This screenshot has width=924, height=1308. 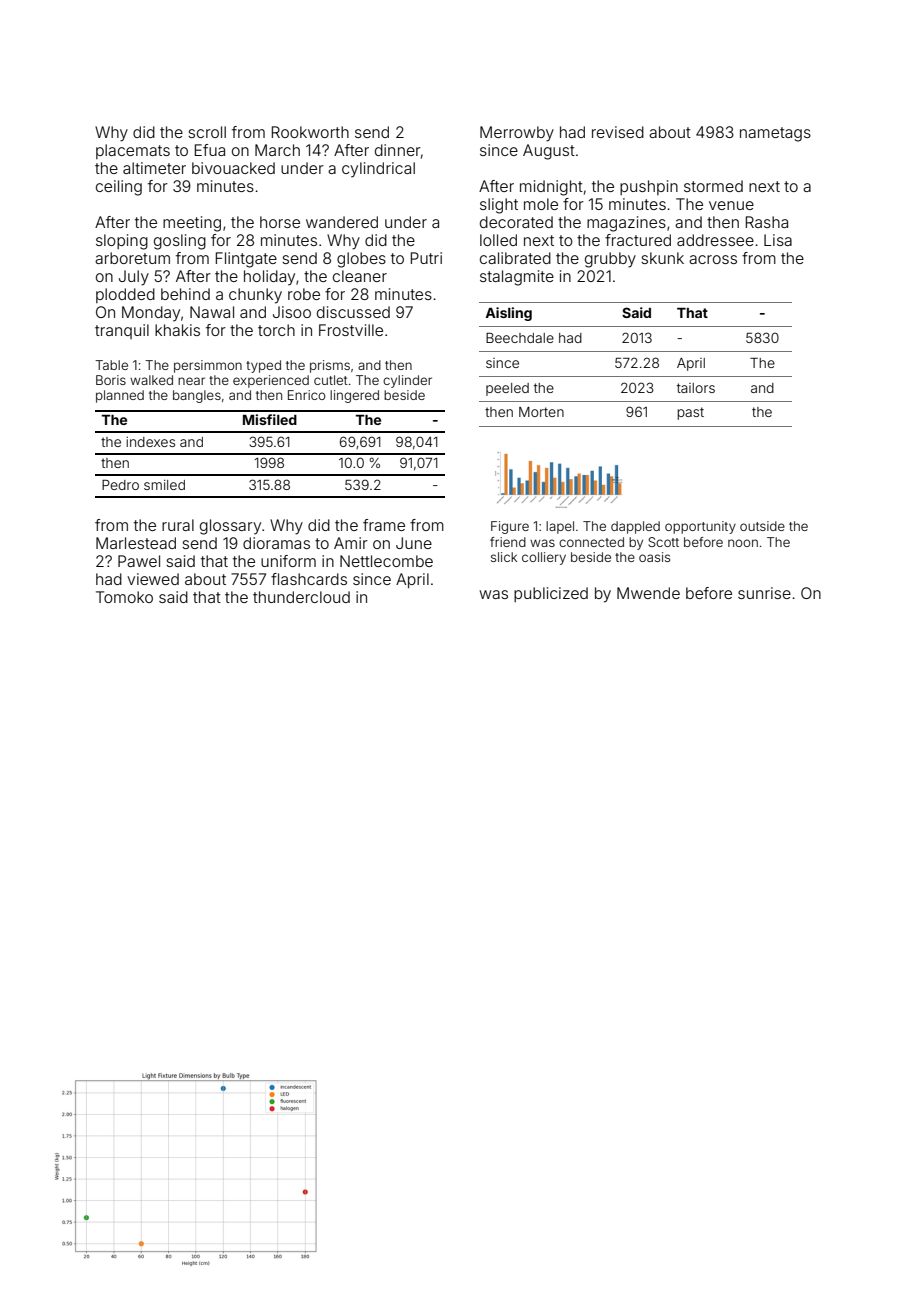 What do you see at coordinates (309, 579) in the screenshot?
I see `flashcards` at bounding box center [309, 579].
